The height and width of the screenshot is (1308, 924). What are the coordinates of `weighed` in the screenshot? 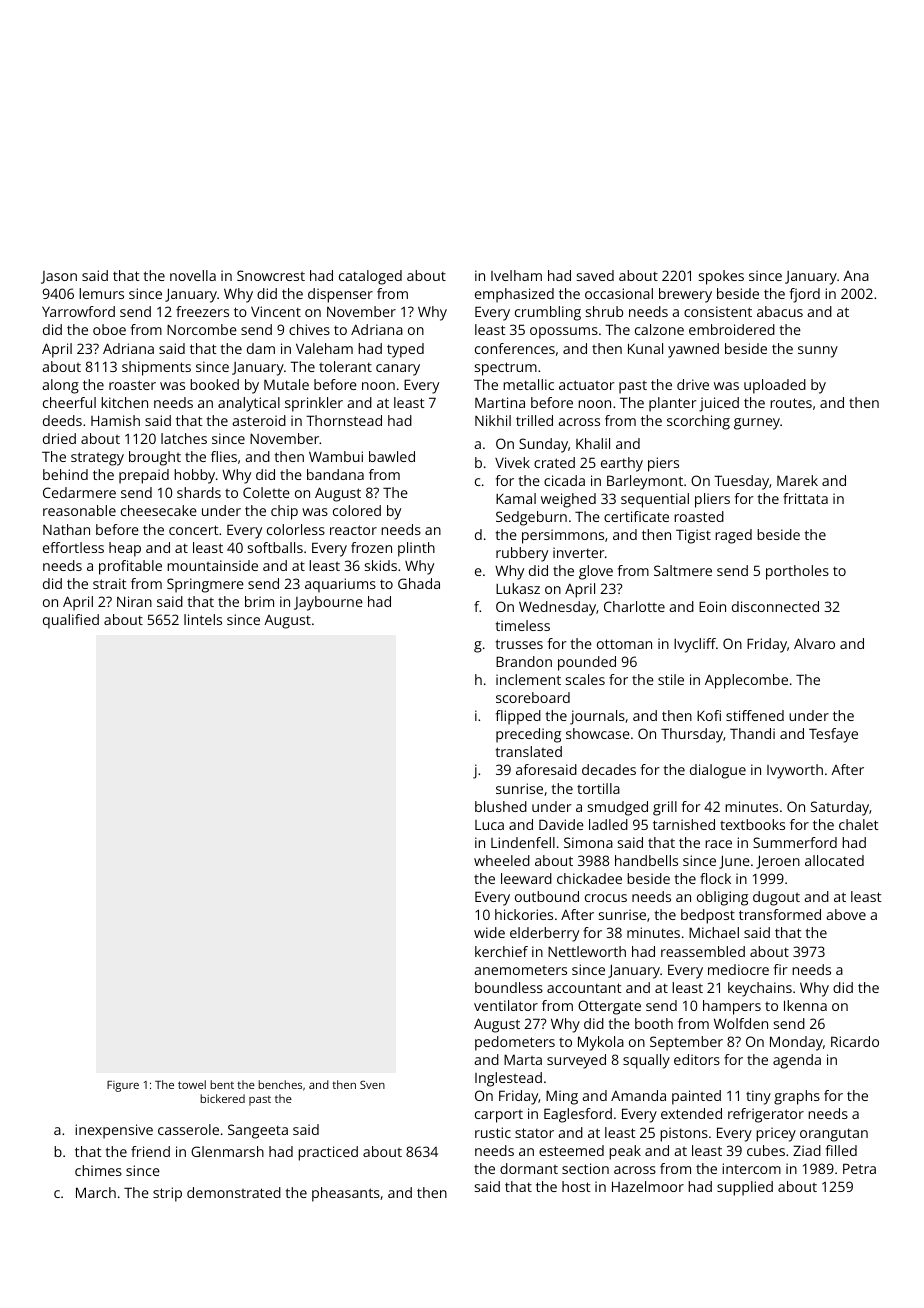 It's located at (568, 500).
